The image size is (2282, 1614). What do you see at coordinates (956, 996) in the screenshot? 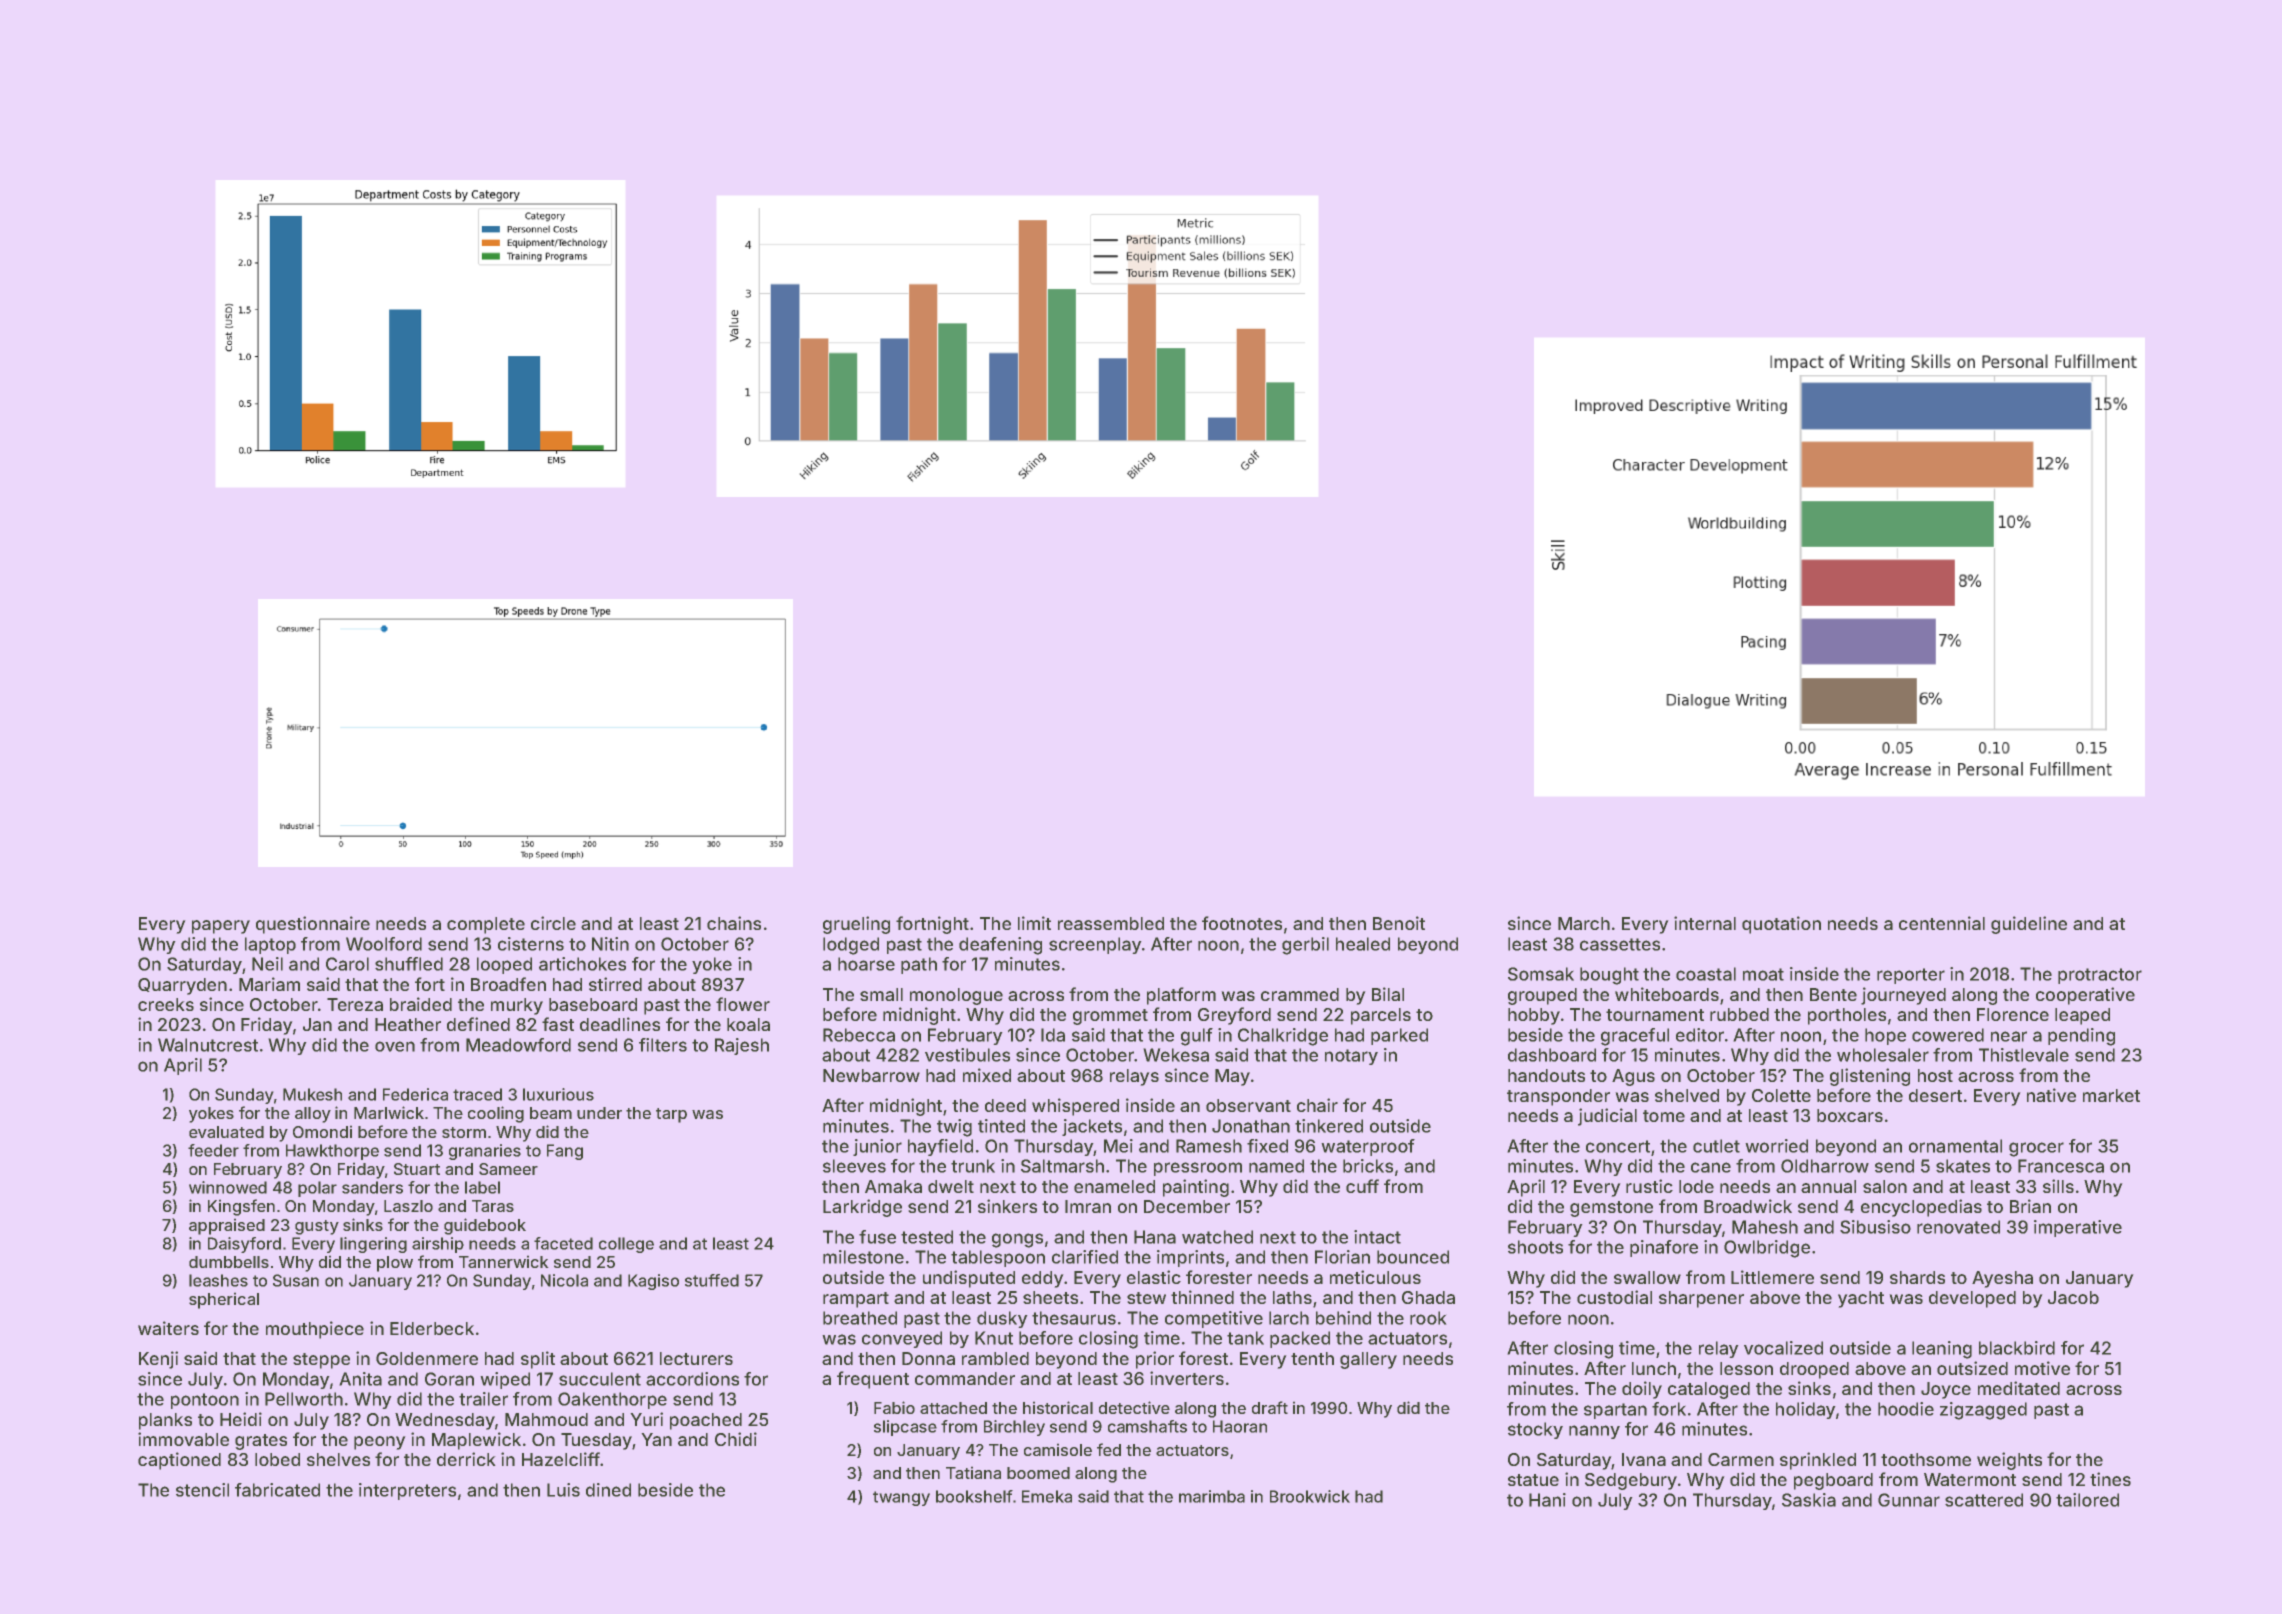
I see `monologue` at bounding box center [956, 996].
